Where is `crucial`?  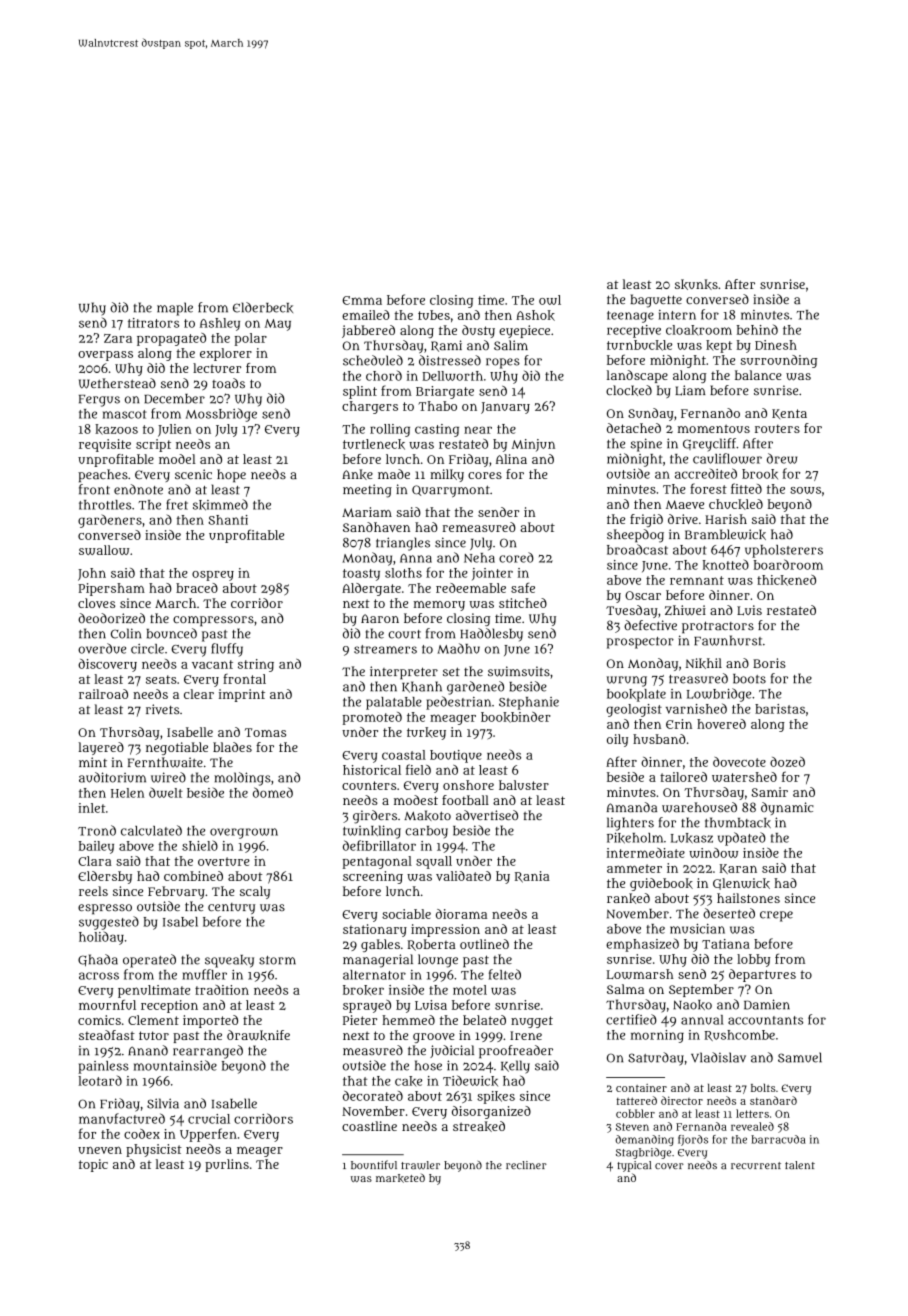
crucial is located at coordinates (209, 1119).
